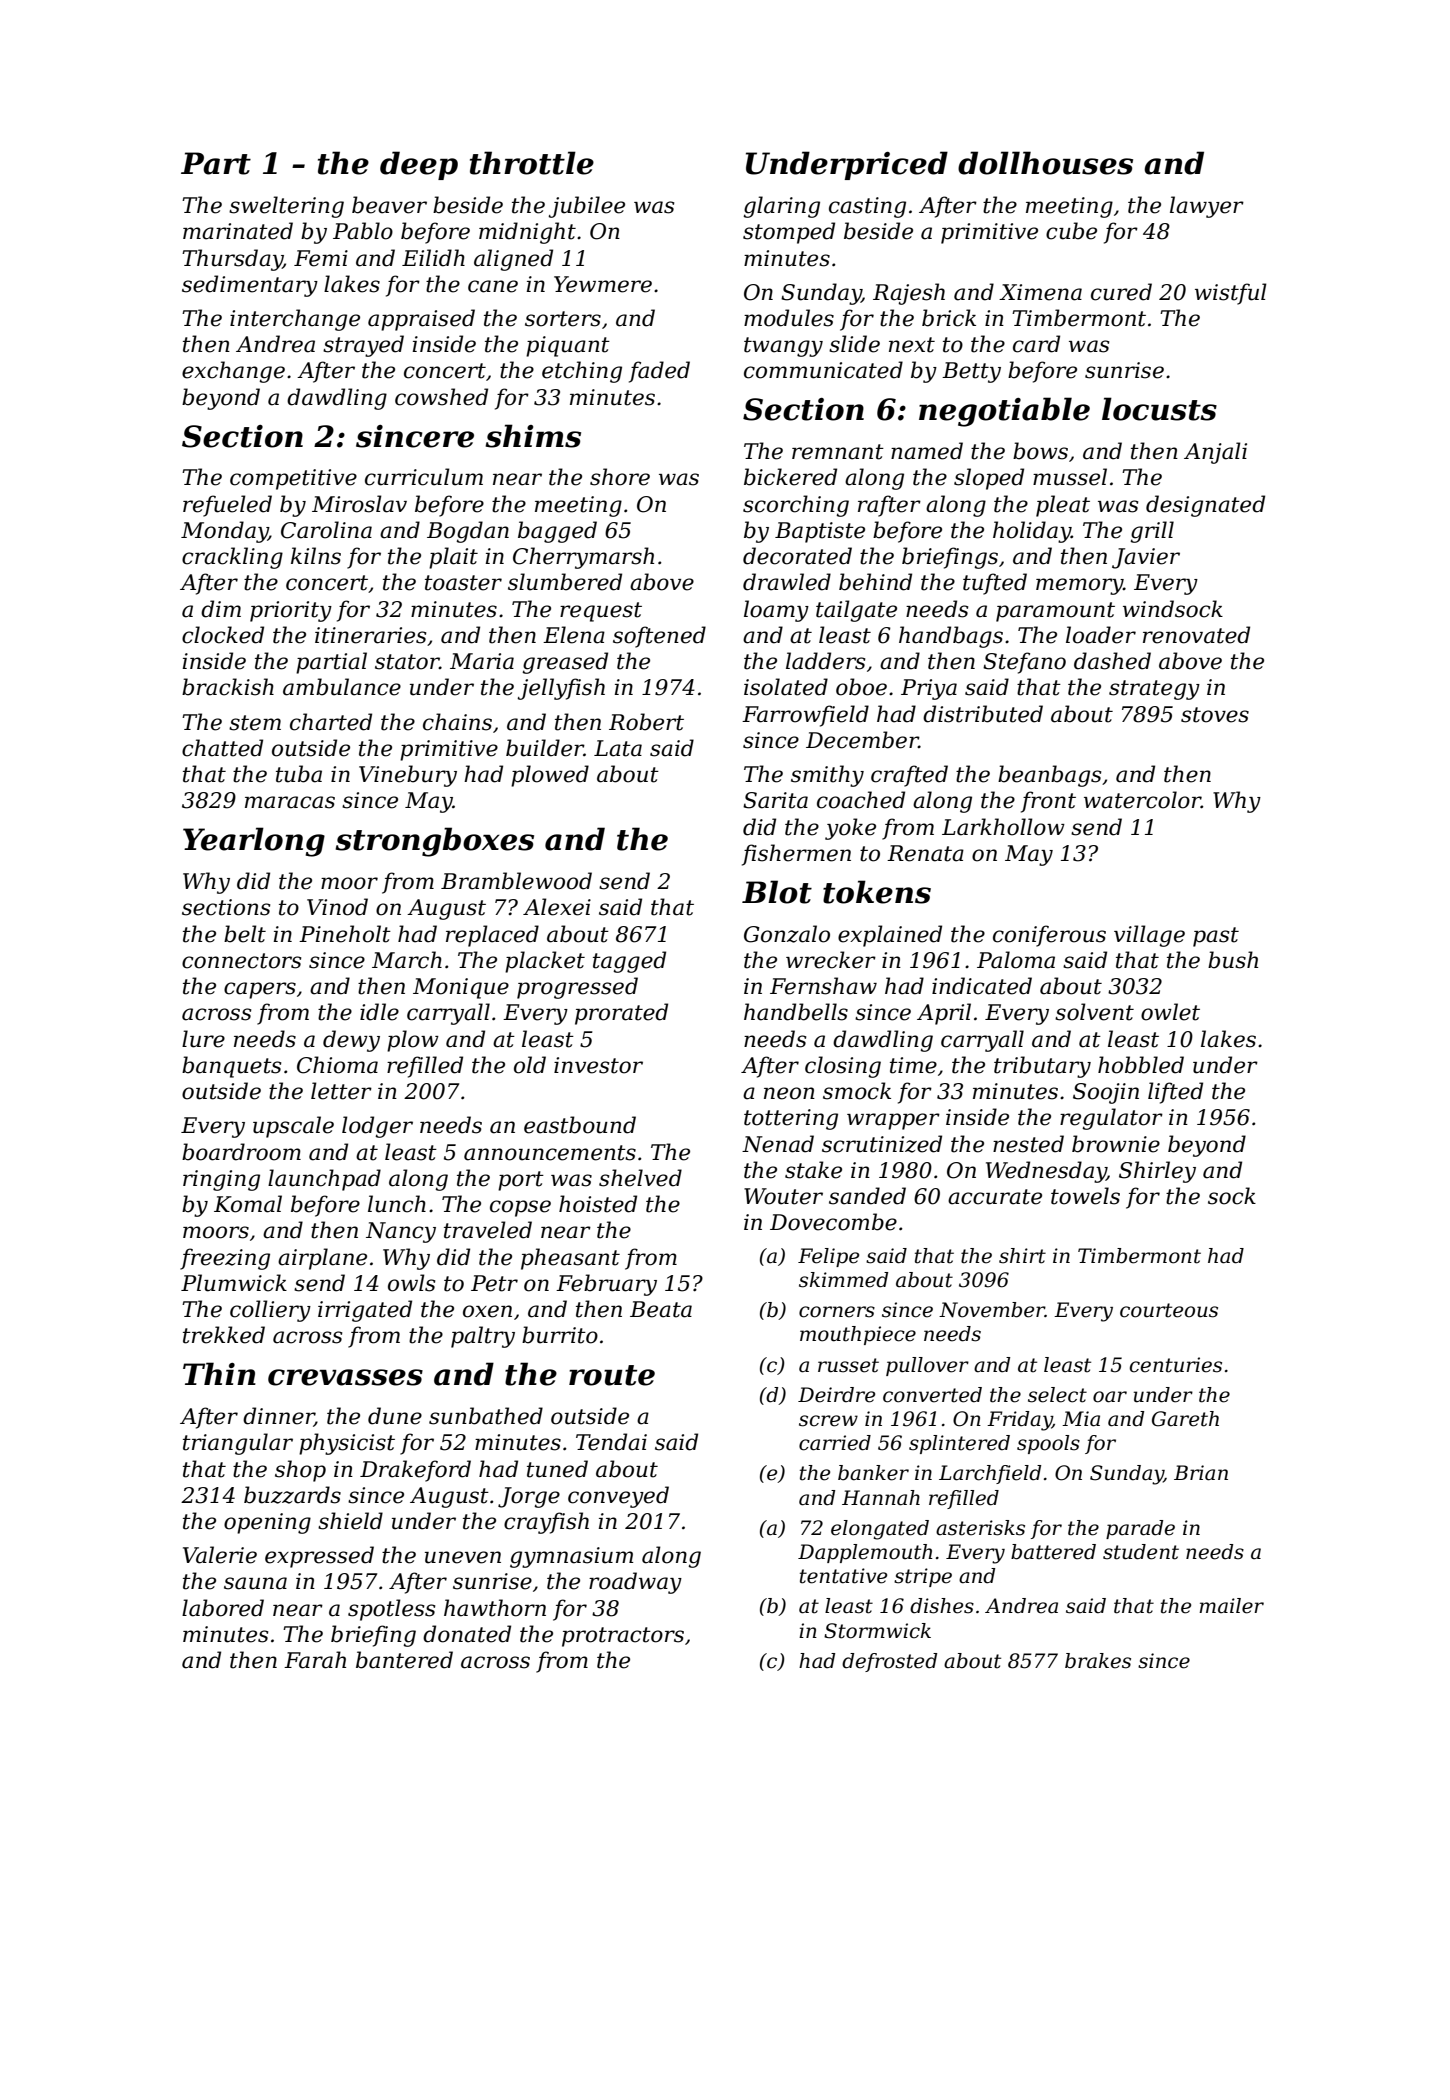 The height and width of the page is (2100, 1450). What do you see at coordinates (646, 722) in the page?
I see `Robert` at bounding box center [646, 722].
